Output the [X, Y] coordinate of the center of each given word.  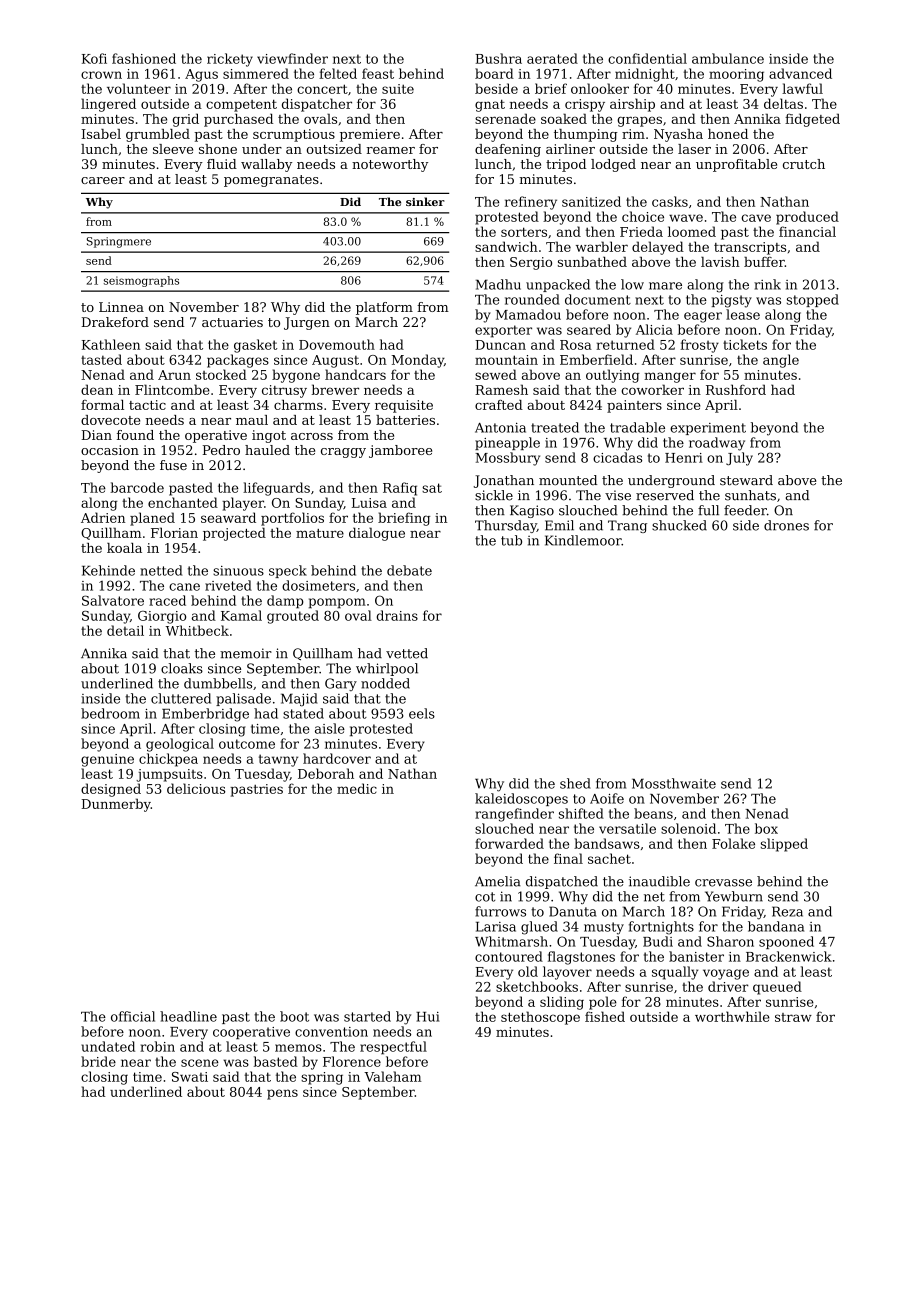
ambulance [728, 58]
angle [781, 361]
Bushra [498, 58]
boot [294, 1016]
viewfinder [292, 58]
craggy [343, 453]
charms [298, 405]
